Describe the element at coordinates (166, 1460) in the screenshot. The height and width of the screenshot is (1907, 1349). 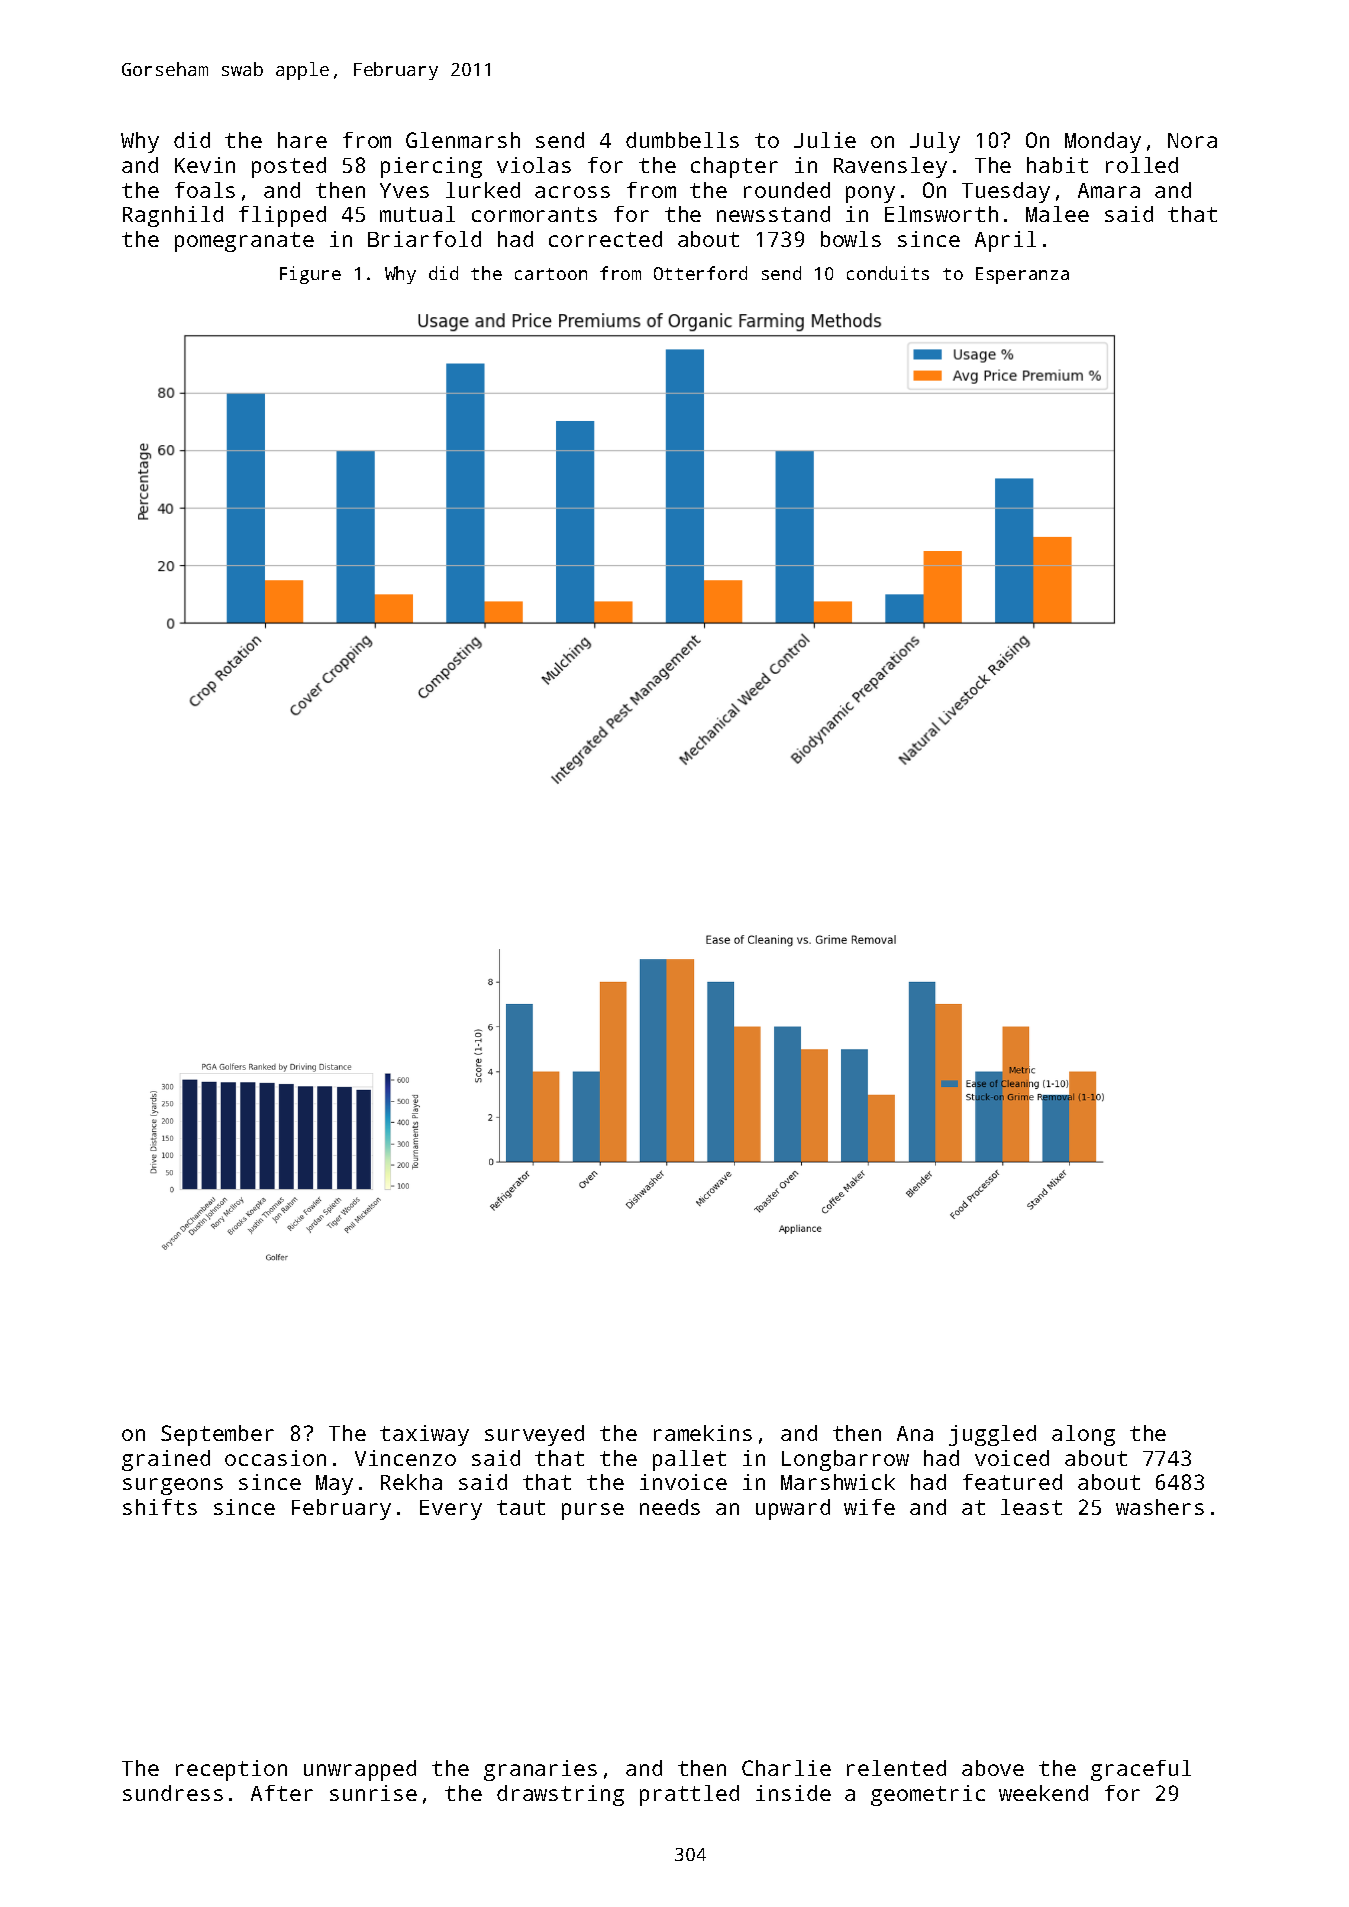
I see `grained` at that location.
